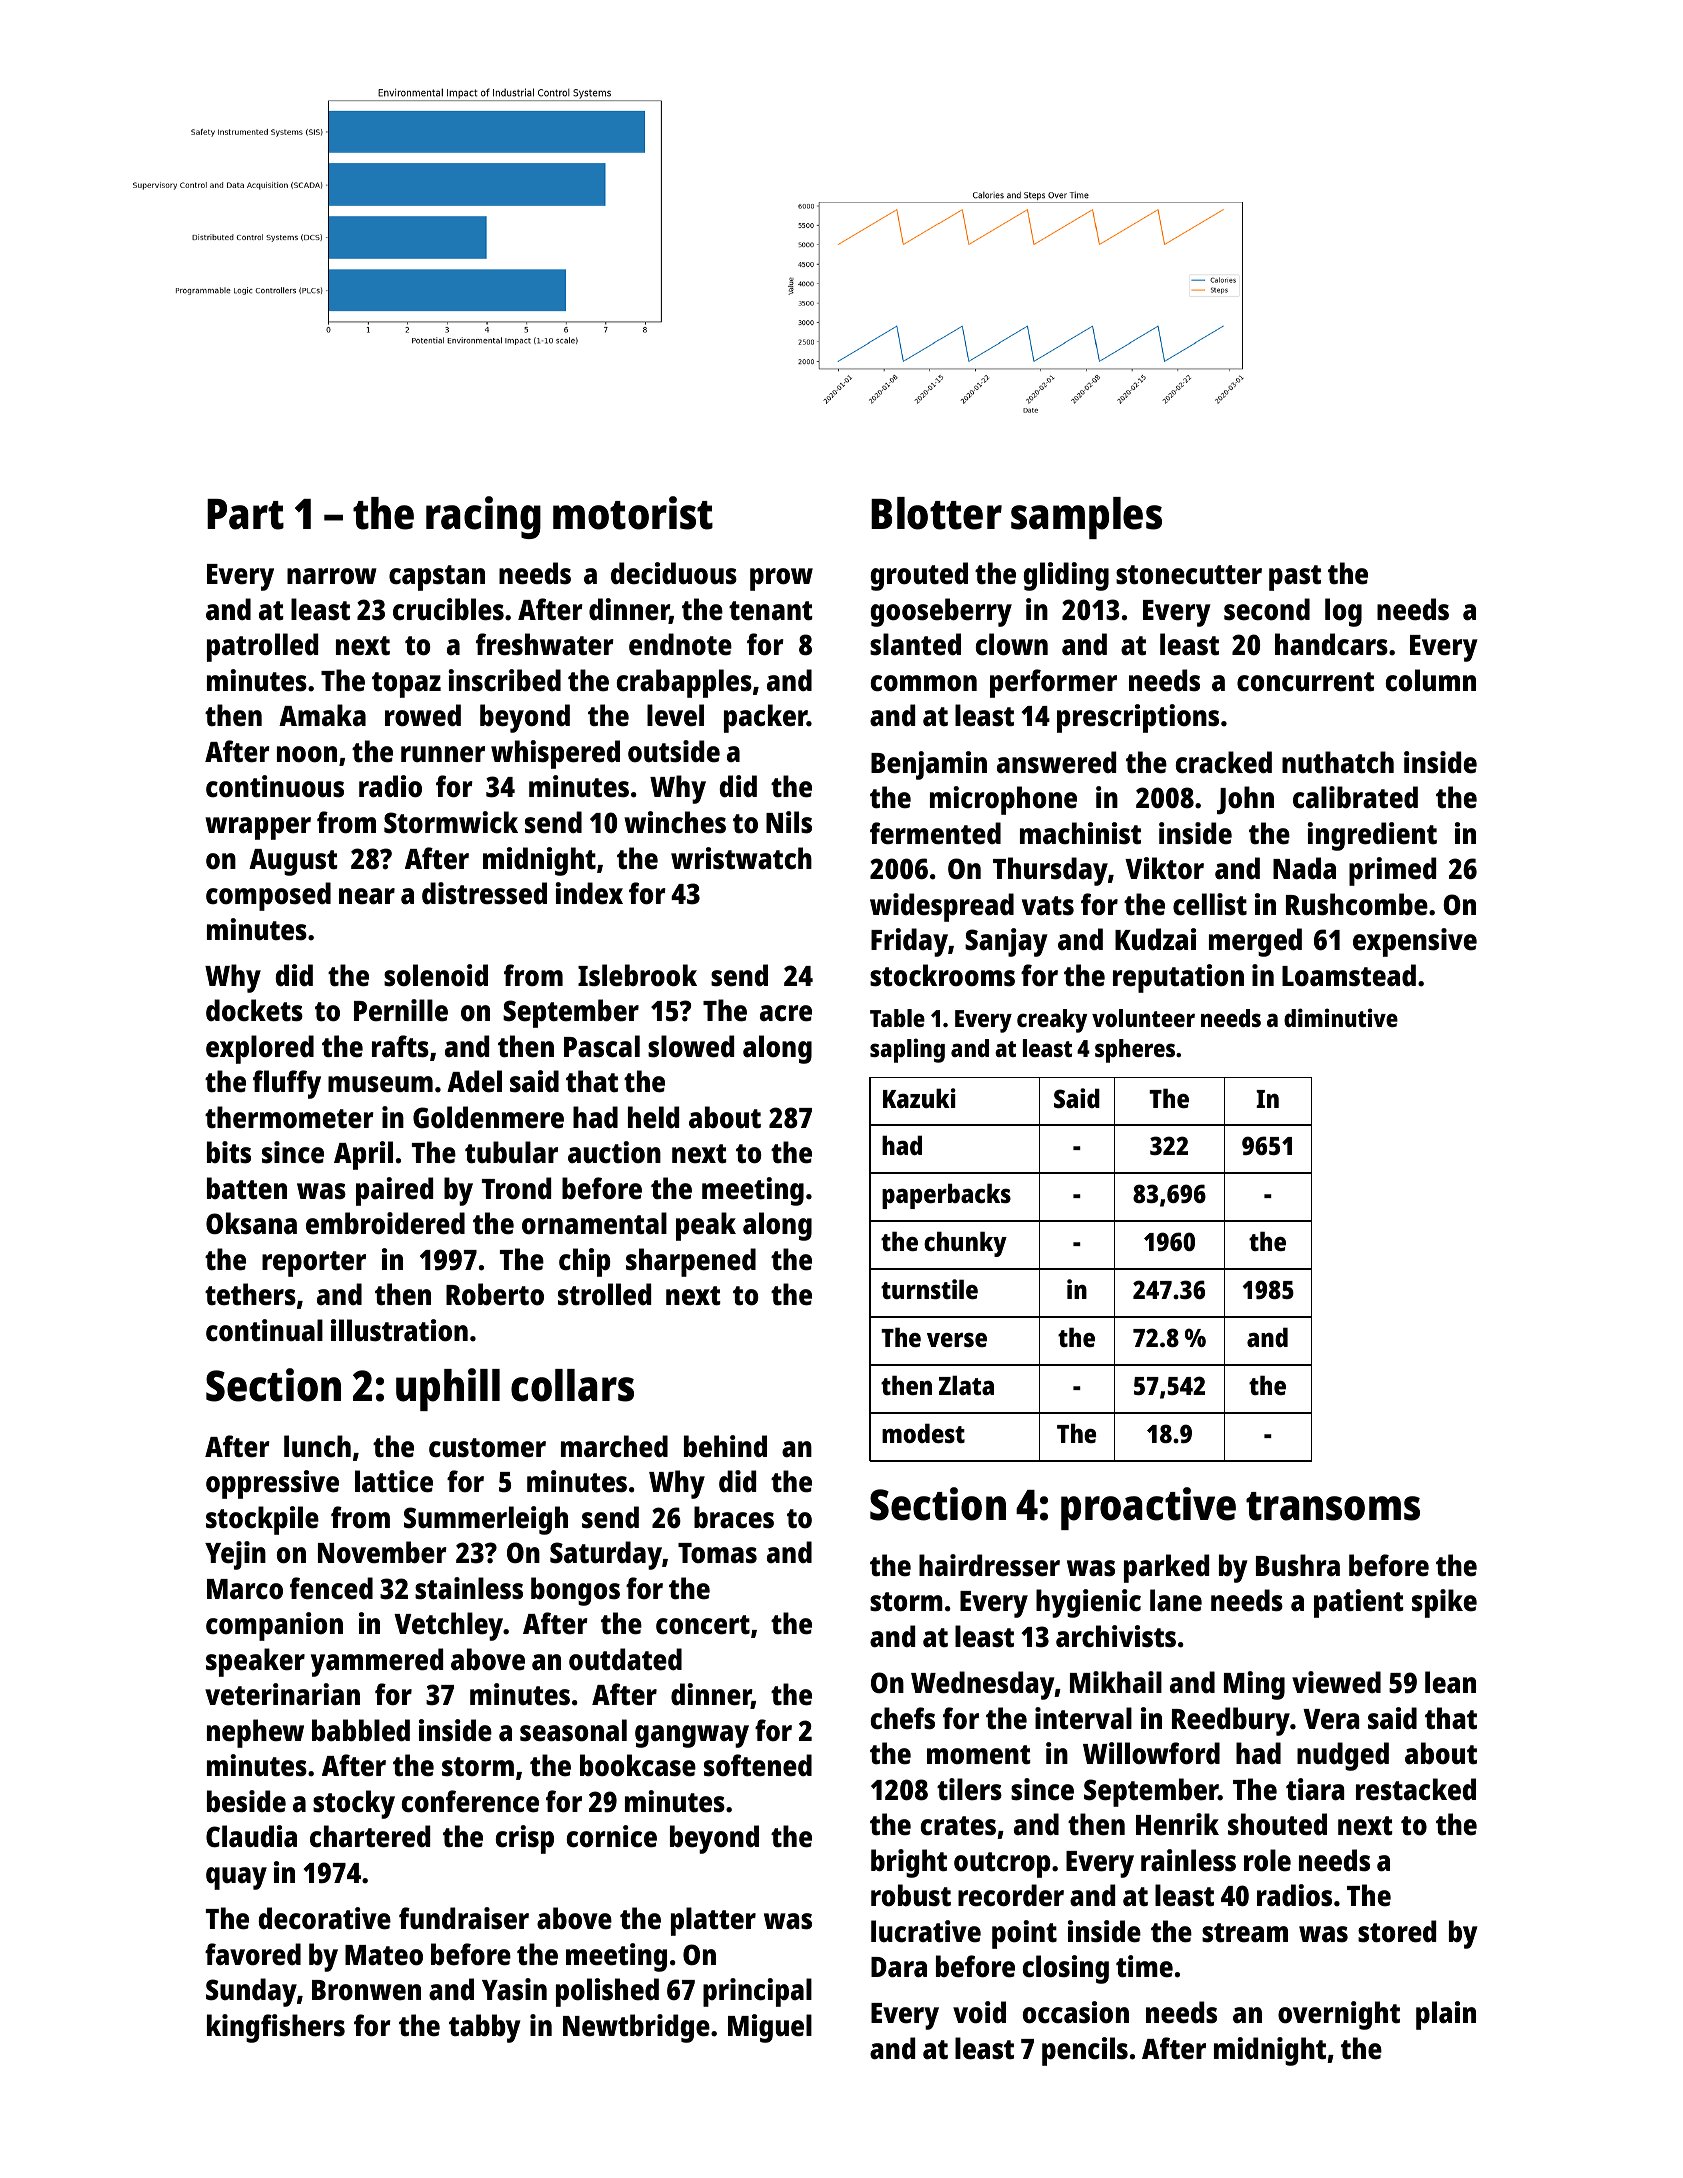 Image resolution: width=1683 pixels, height=2178 pixels. I want to click on past, so click(1295, 578).
